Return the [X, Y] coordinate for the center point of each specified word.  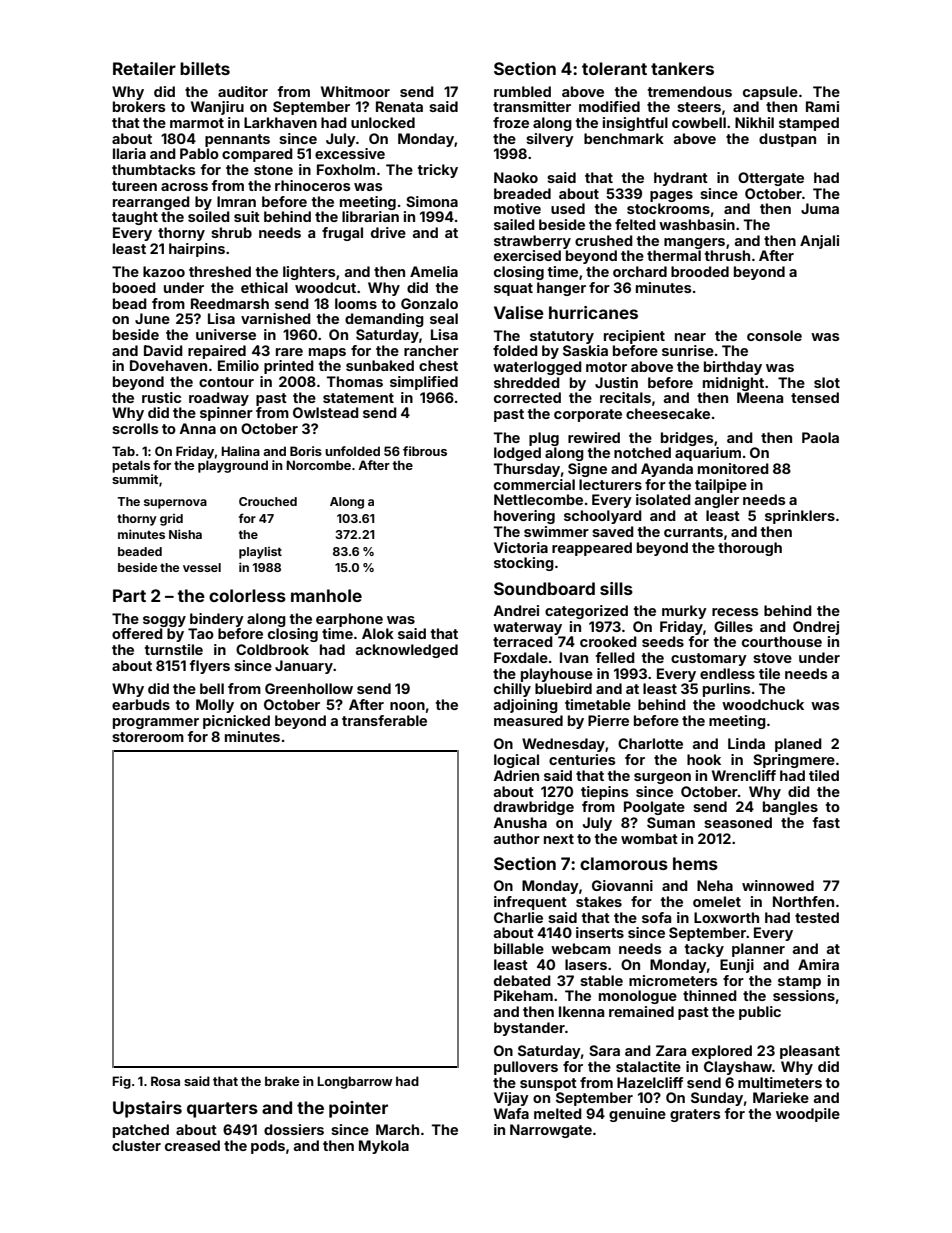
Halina [240, 451]
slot [827, 382]
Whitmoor [355, 91]
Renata [399, 106]
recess [735, 612]
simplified [424, 383]
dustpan [787, 140]
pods [268, 1147]
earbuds [141, 704]
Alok [378, 633]
